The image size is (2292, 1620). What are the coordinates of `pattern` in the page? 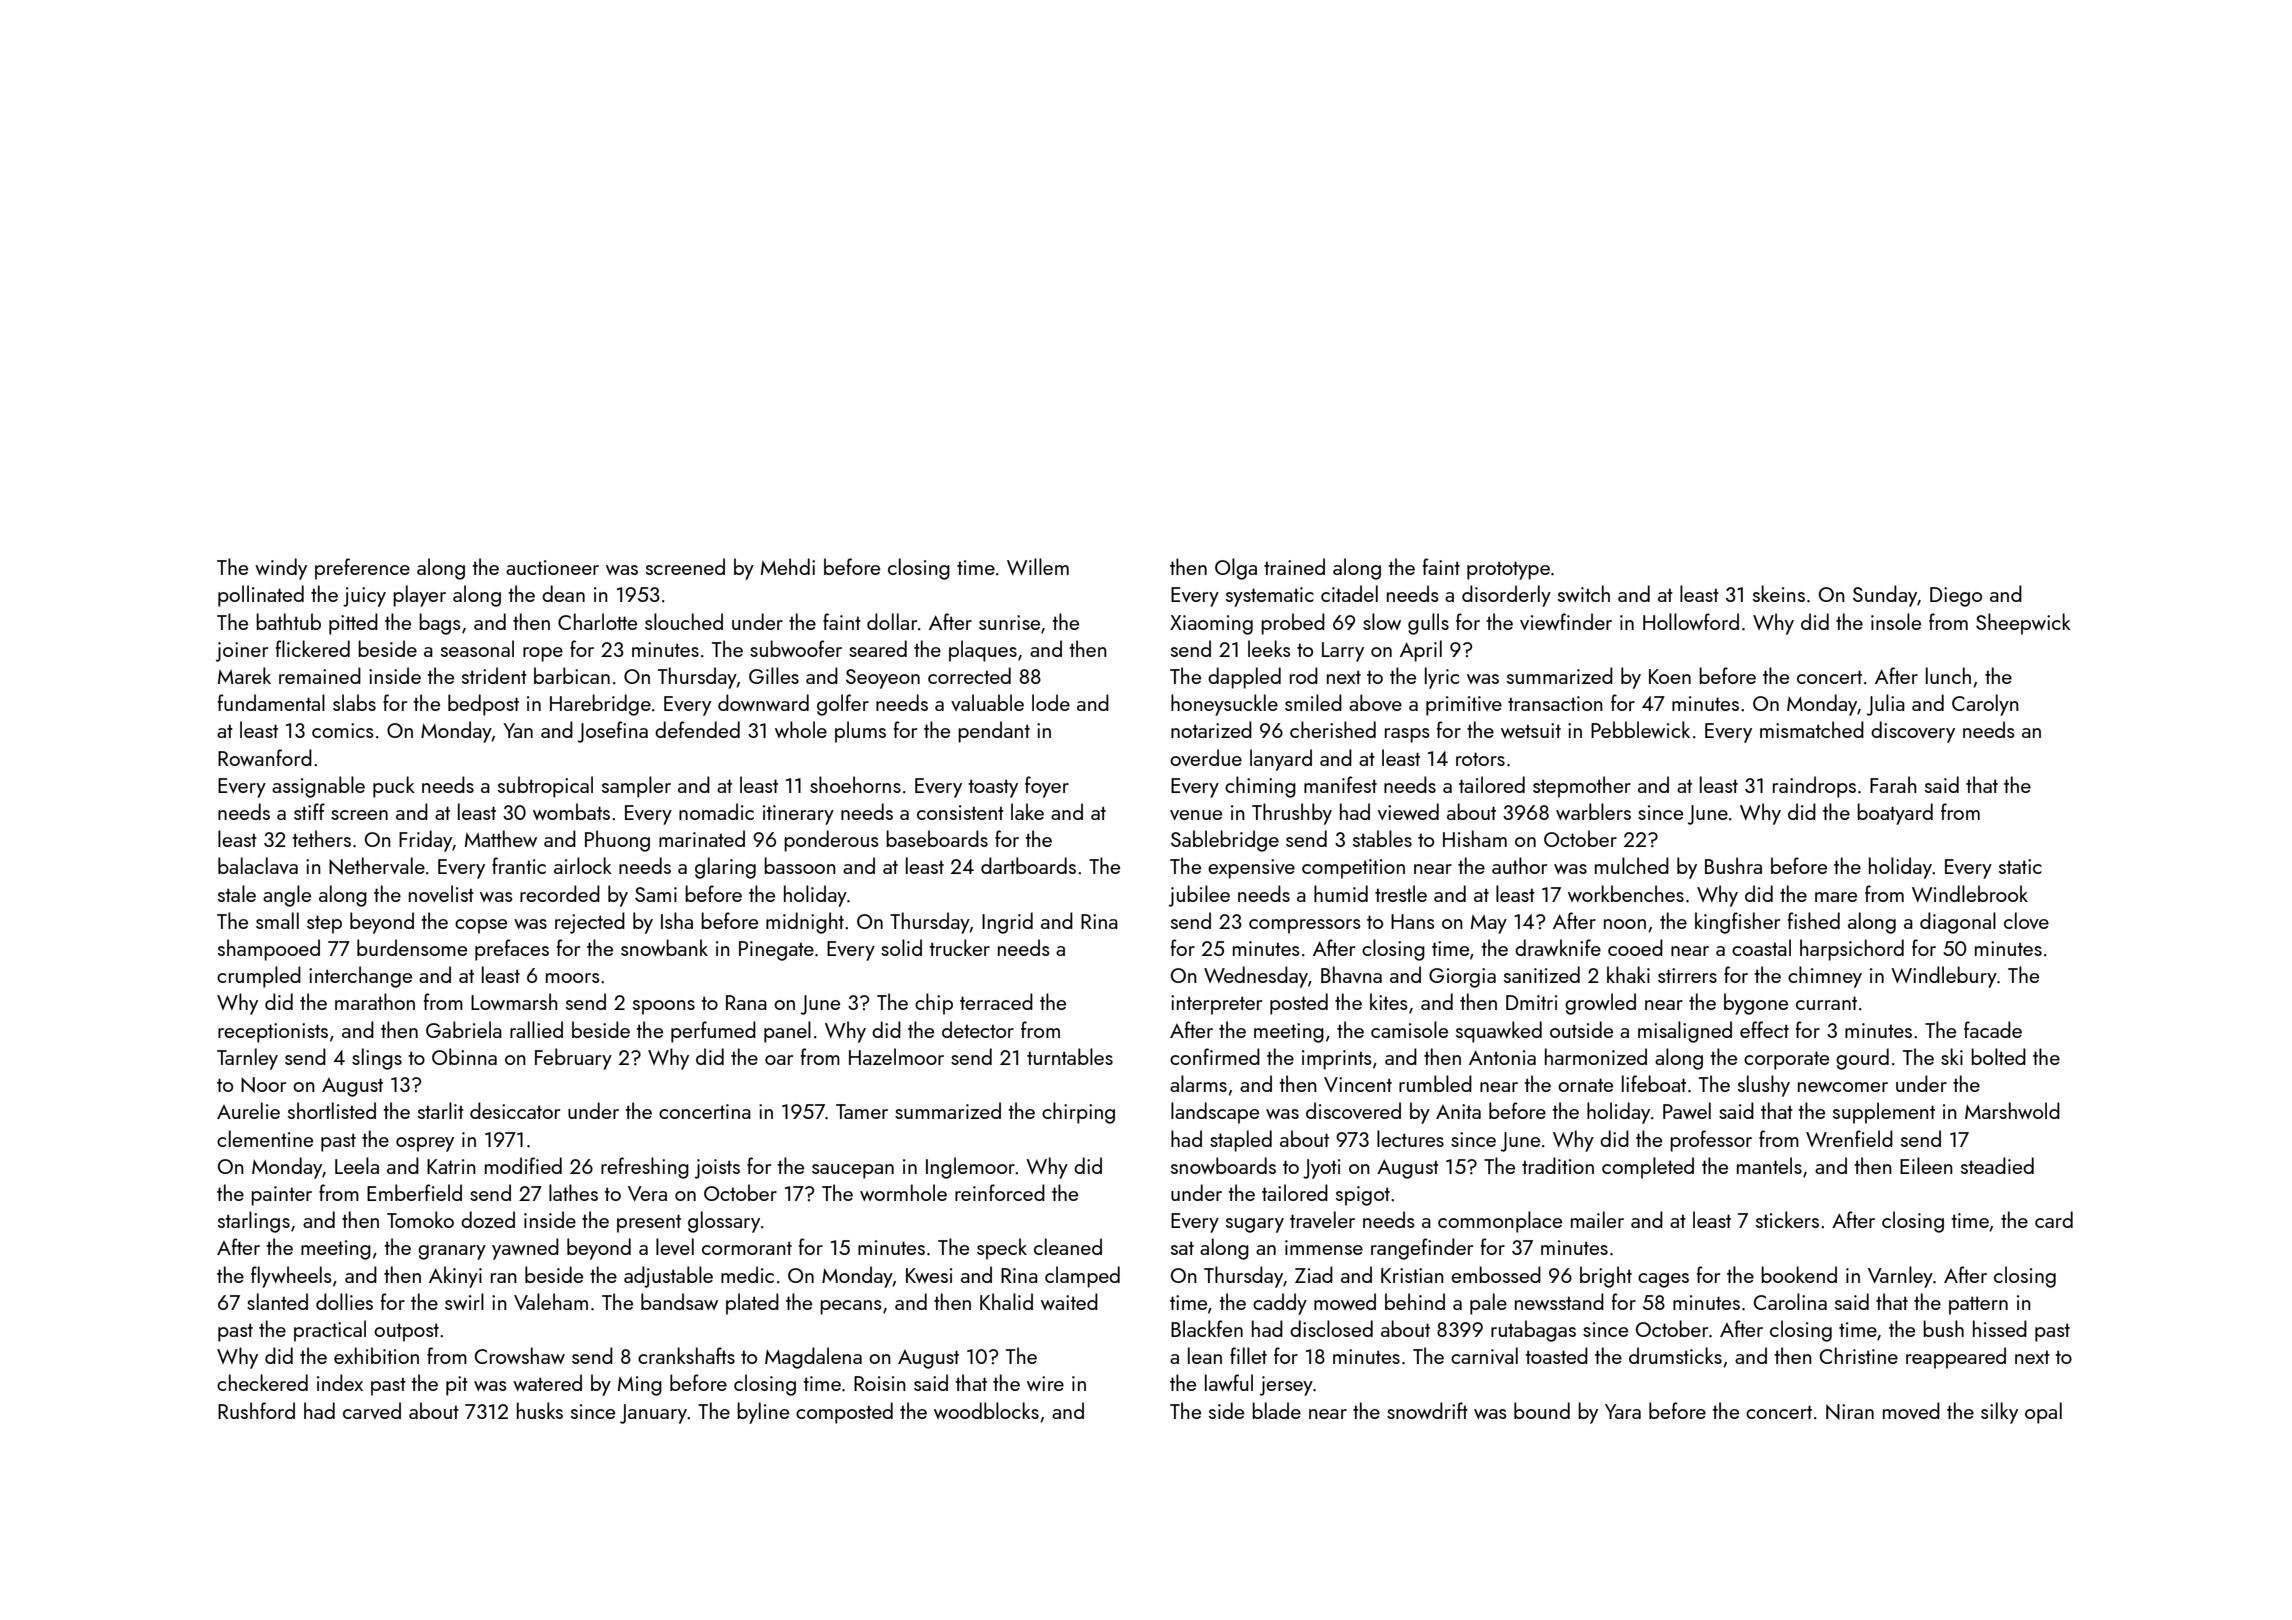 It's located at (1978, 1305).
